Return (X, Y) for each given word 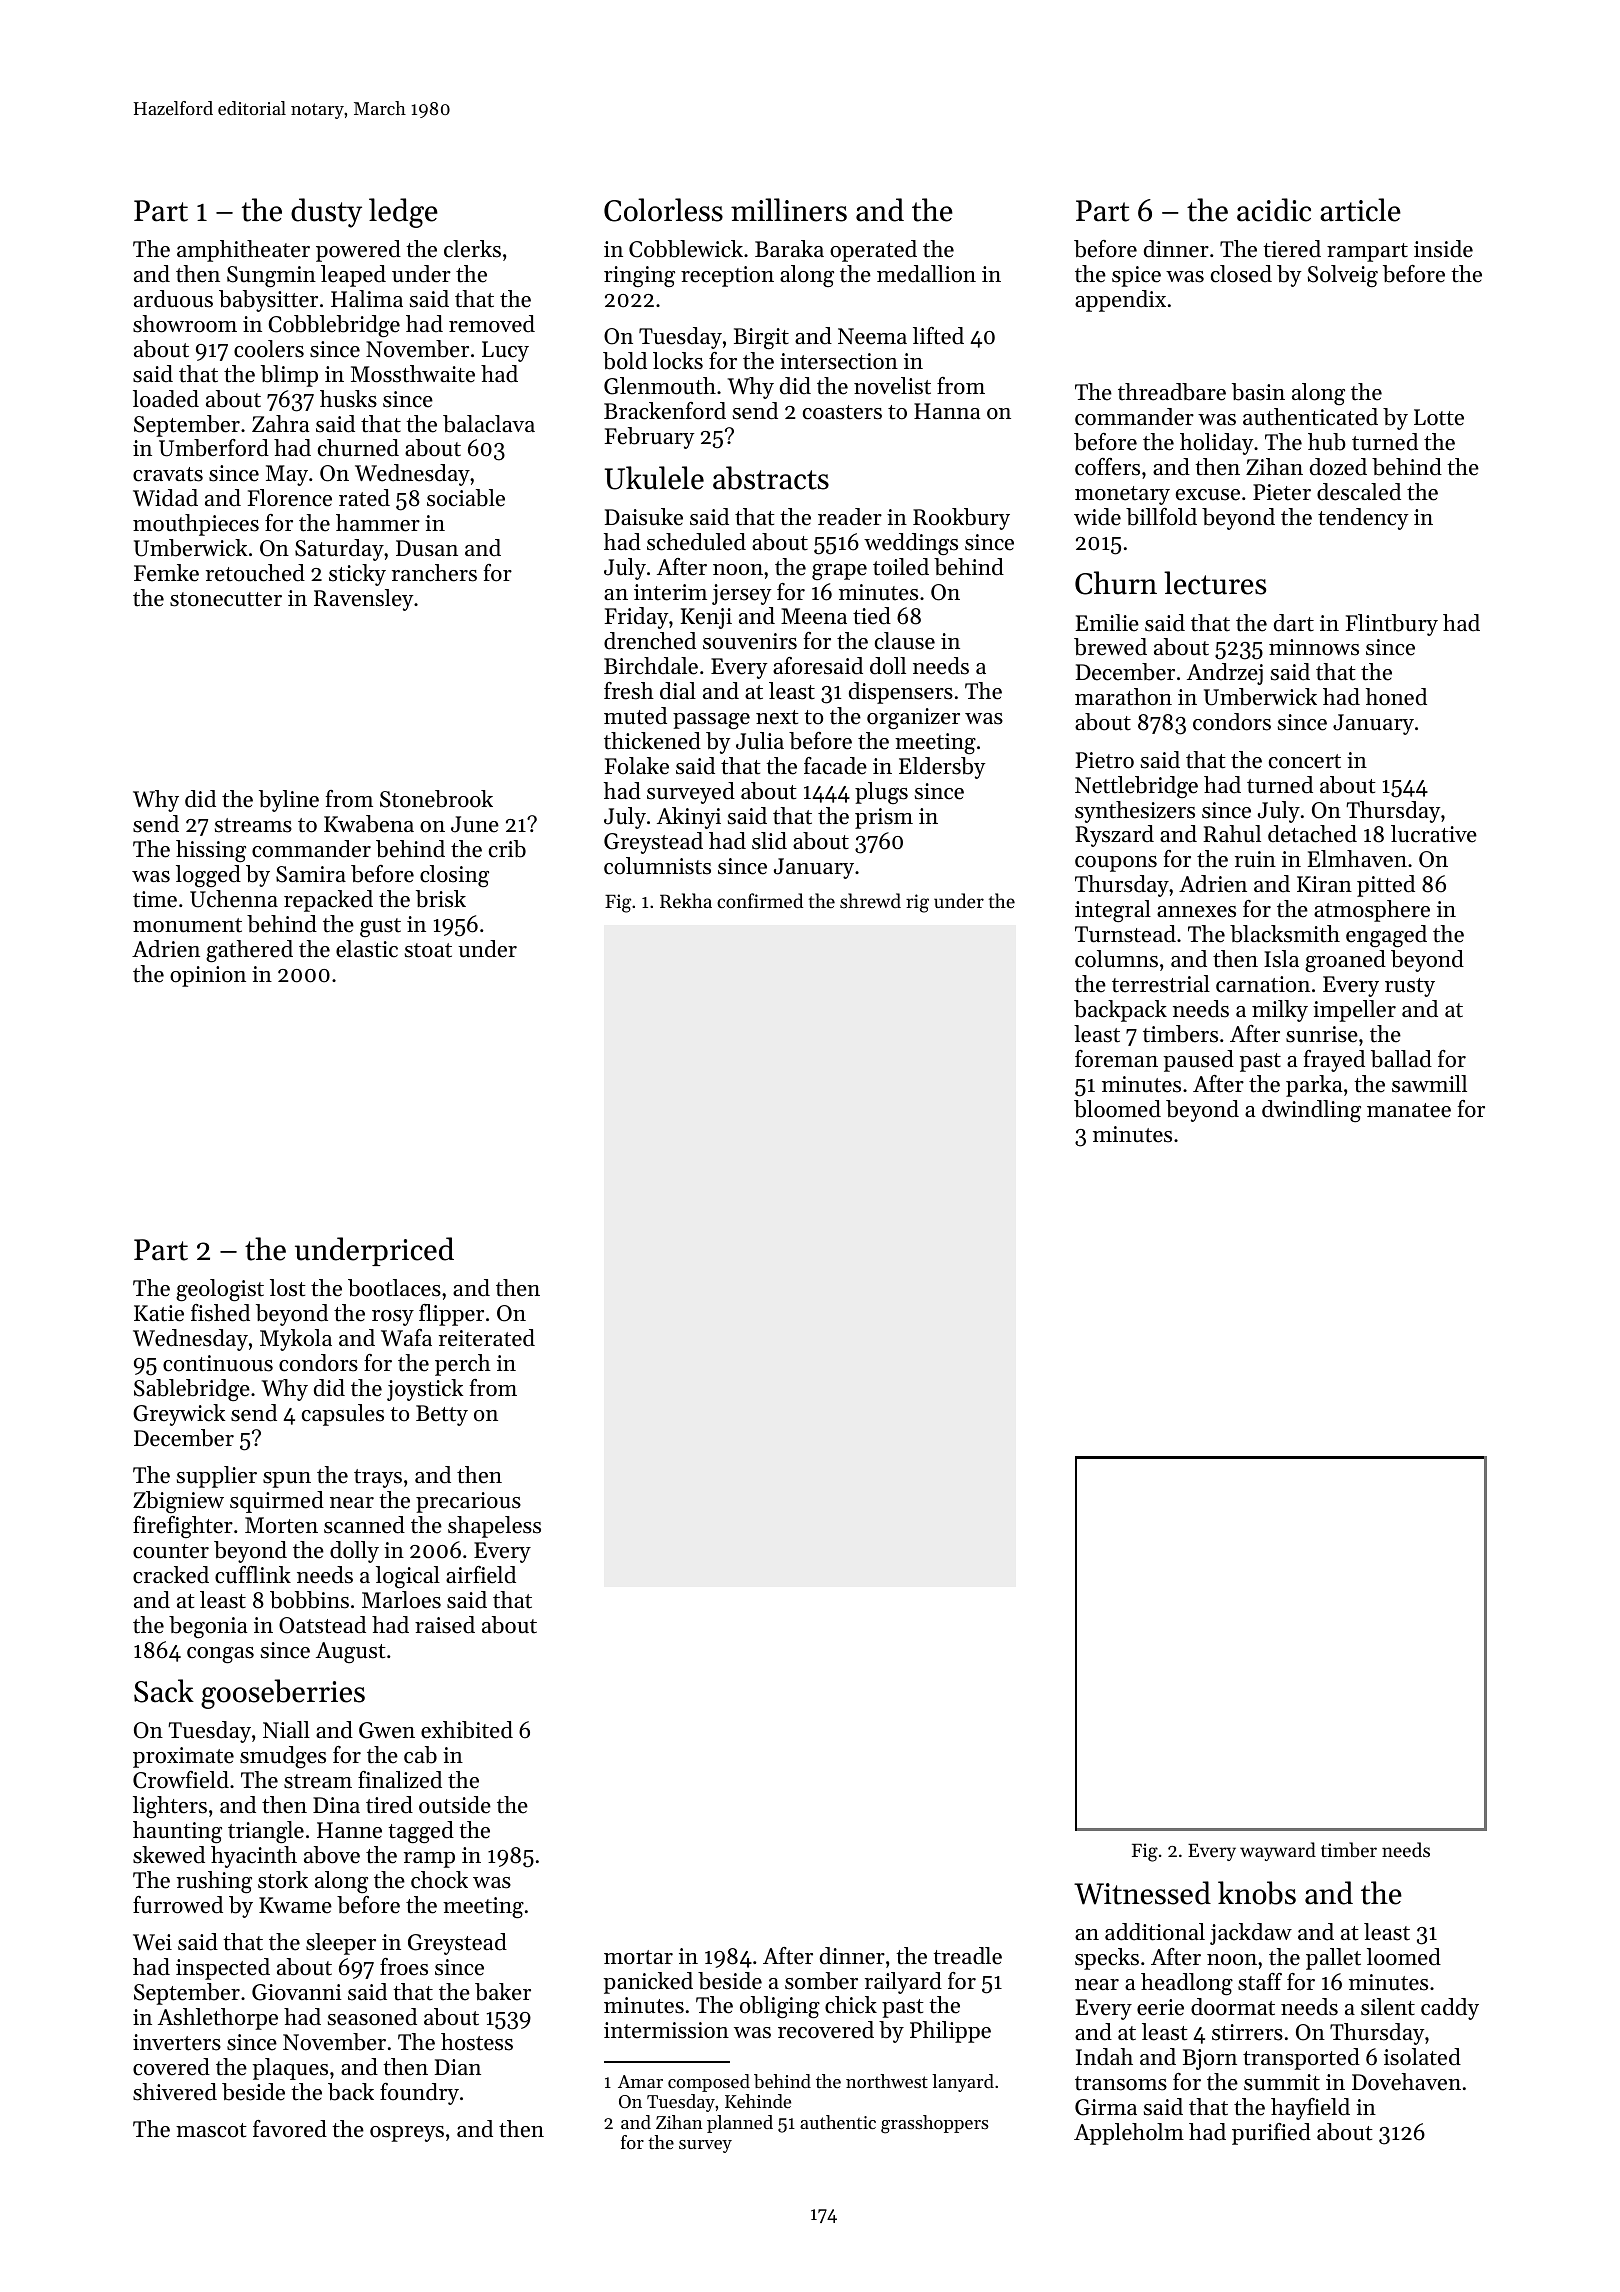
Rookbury (961, 519)
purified (1271, 2134)
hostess (477, 2042)
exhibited (467, 1730)
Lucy (505, 351)
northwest (887, 2081)
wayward (1278, 1851)
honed (1396, 697)
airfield (481, 1575)
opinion (208, 976)
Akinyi (689, 818)
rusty (1410, 987)
